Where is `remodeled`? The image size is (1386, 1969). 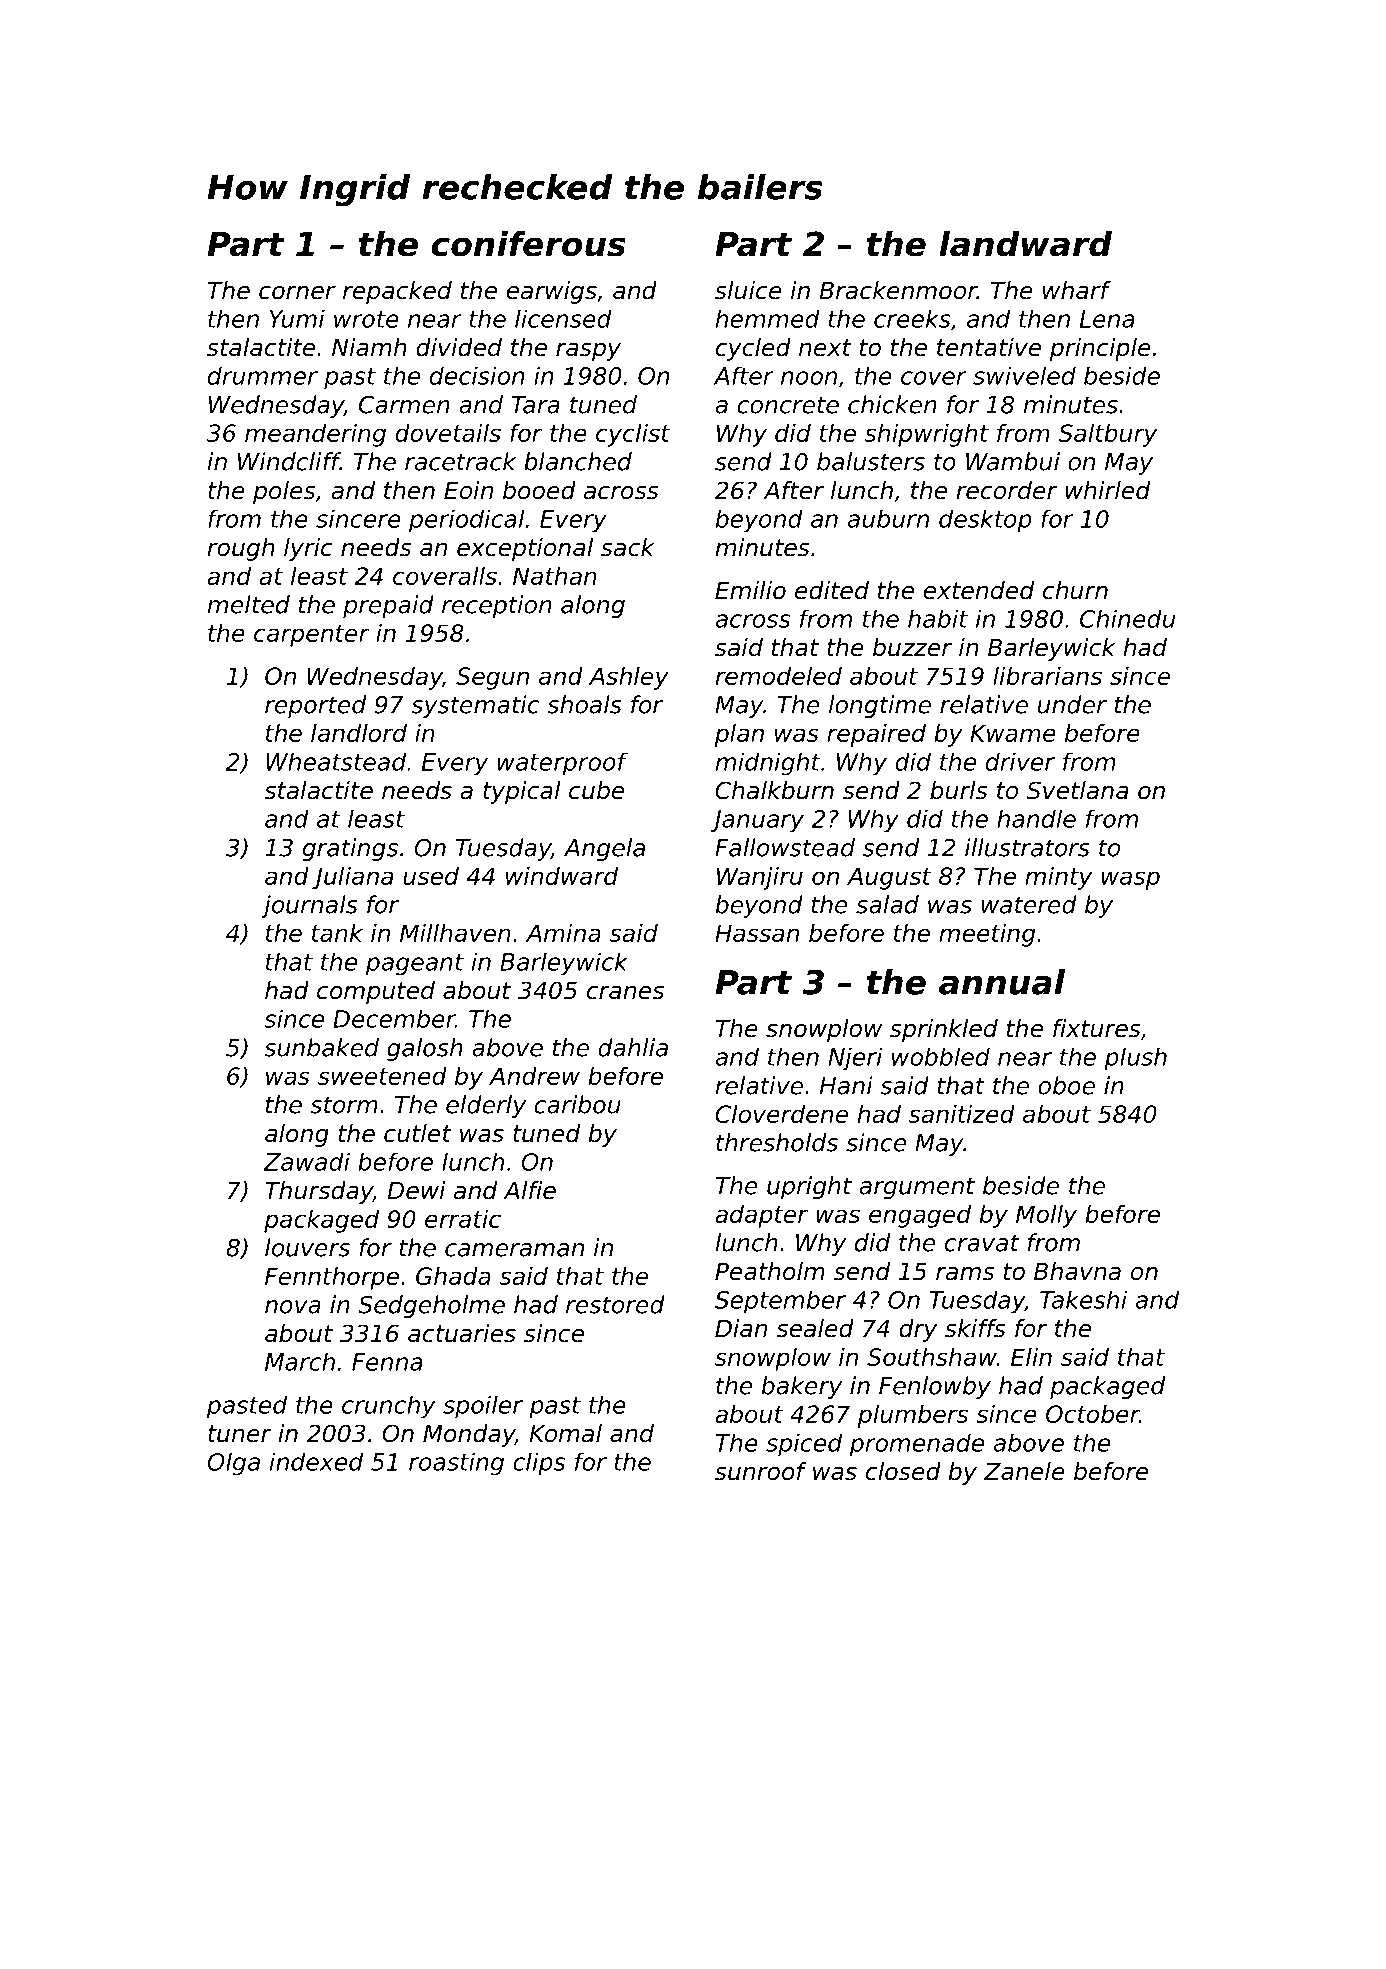
remodeled is located at coordinates (778, 676).
